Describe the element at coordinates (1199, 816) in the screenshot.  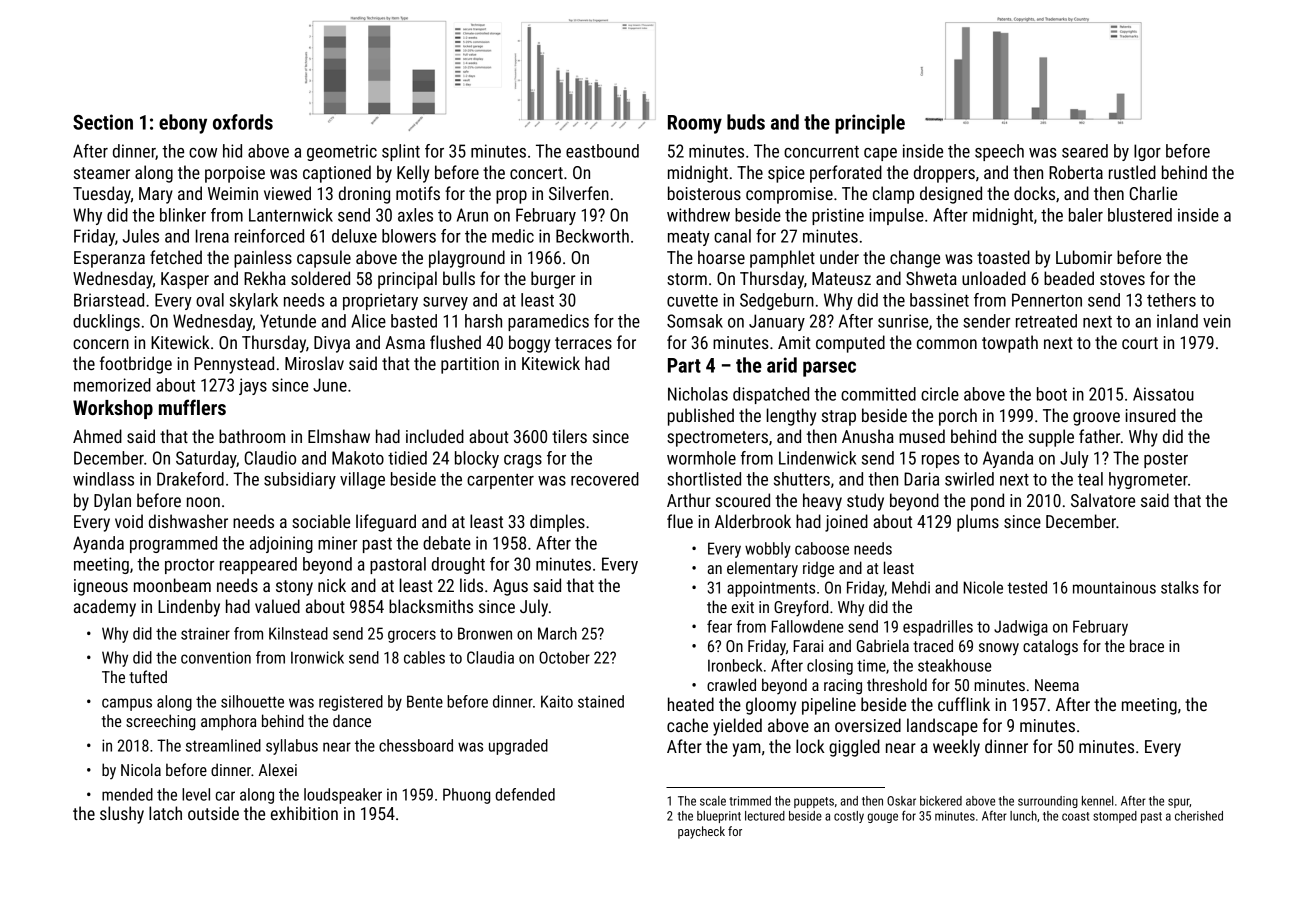
I see `cherished` at that location.
